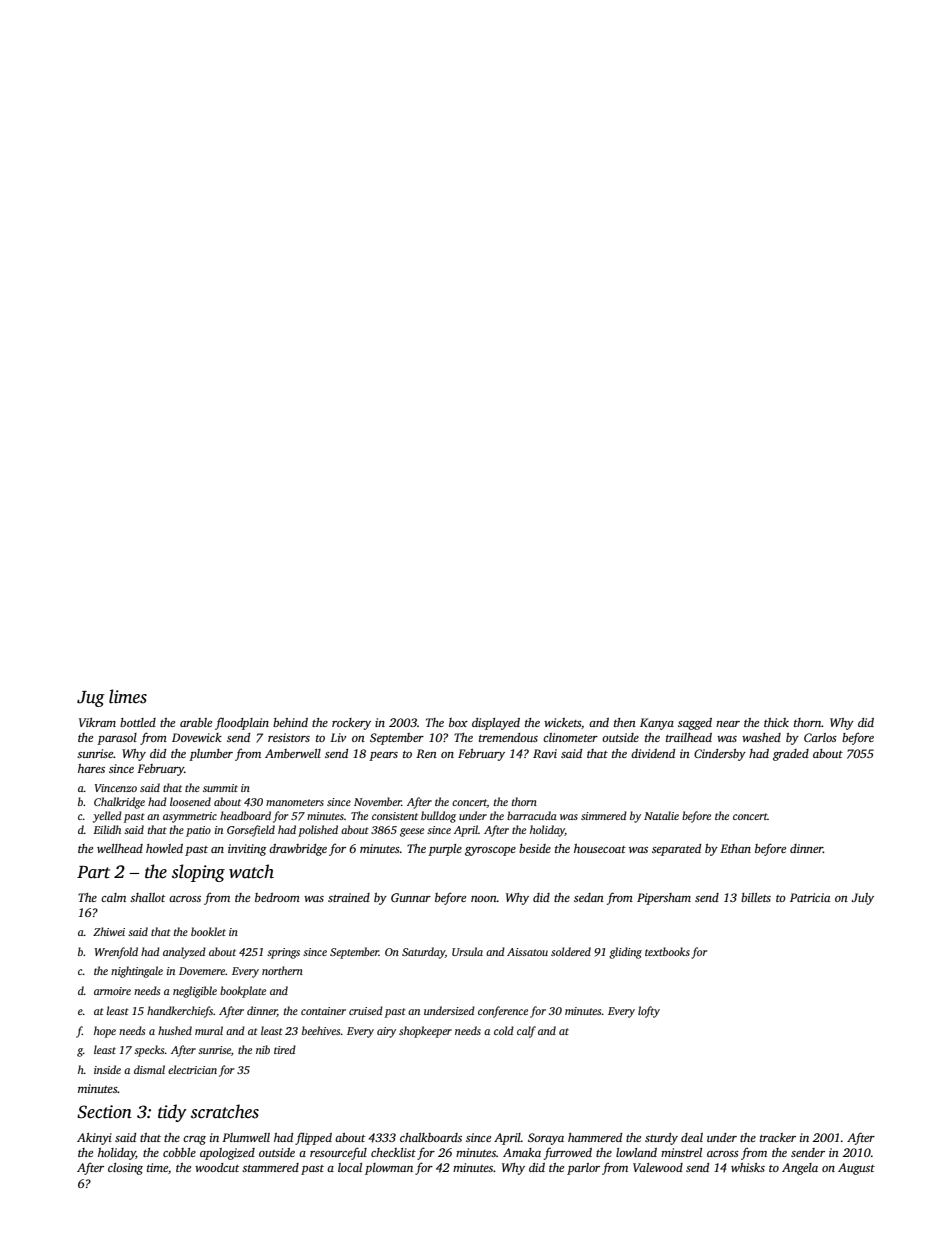  I want to click on conference, so click(503, 1012).
